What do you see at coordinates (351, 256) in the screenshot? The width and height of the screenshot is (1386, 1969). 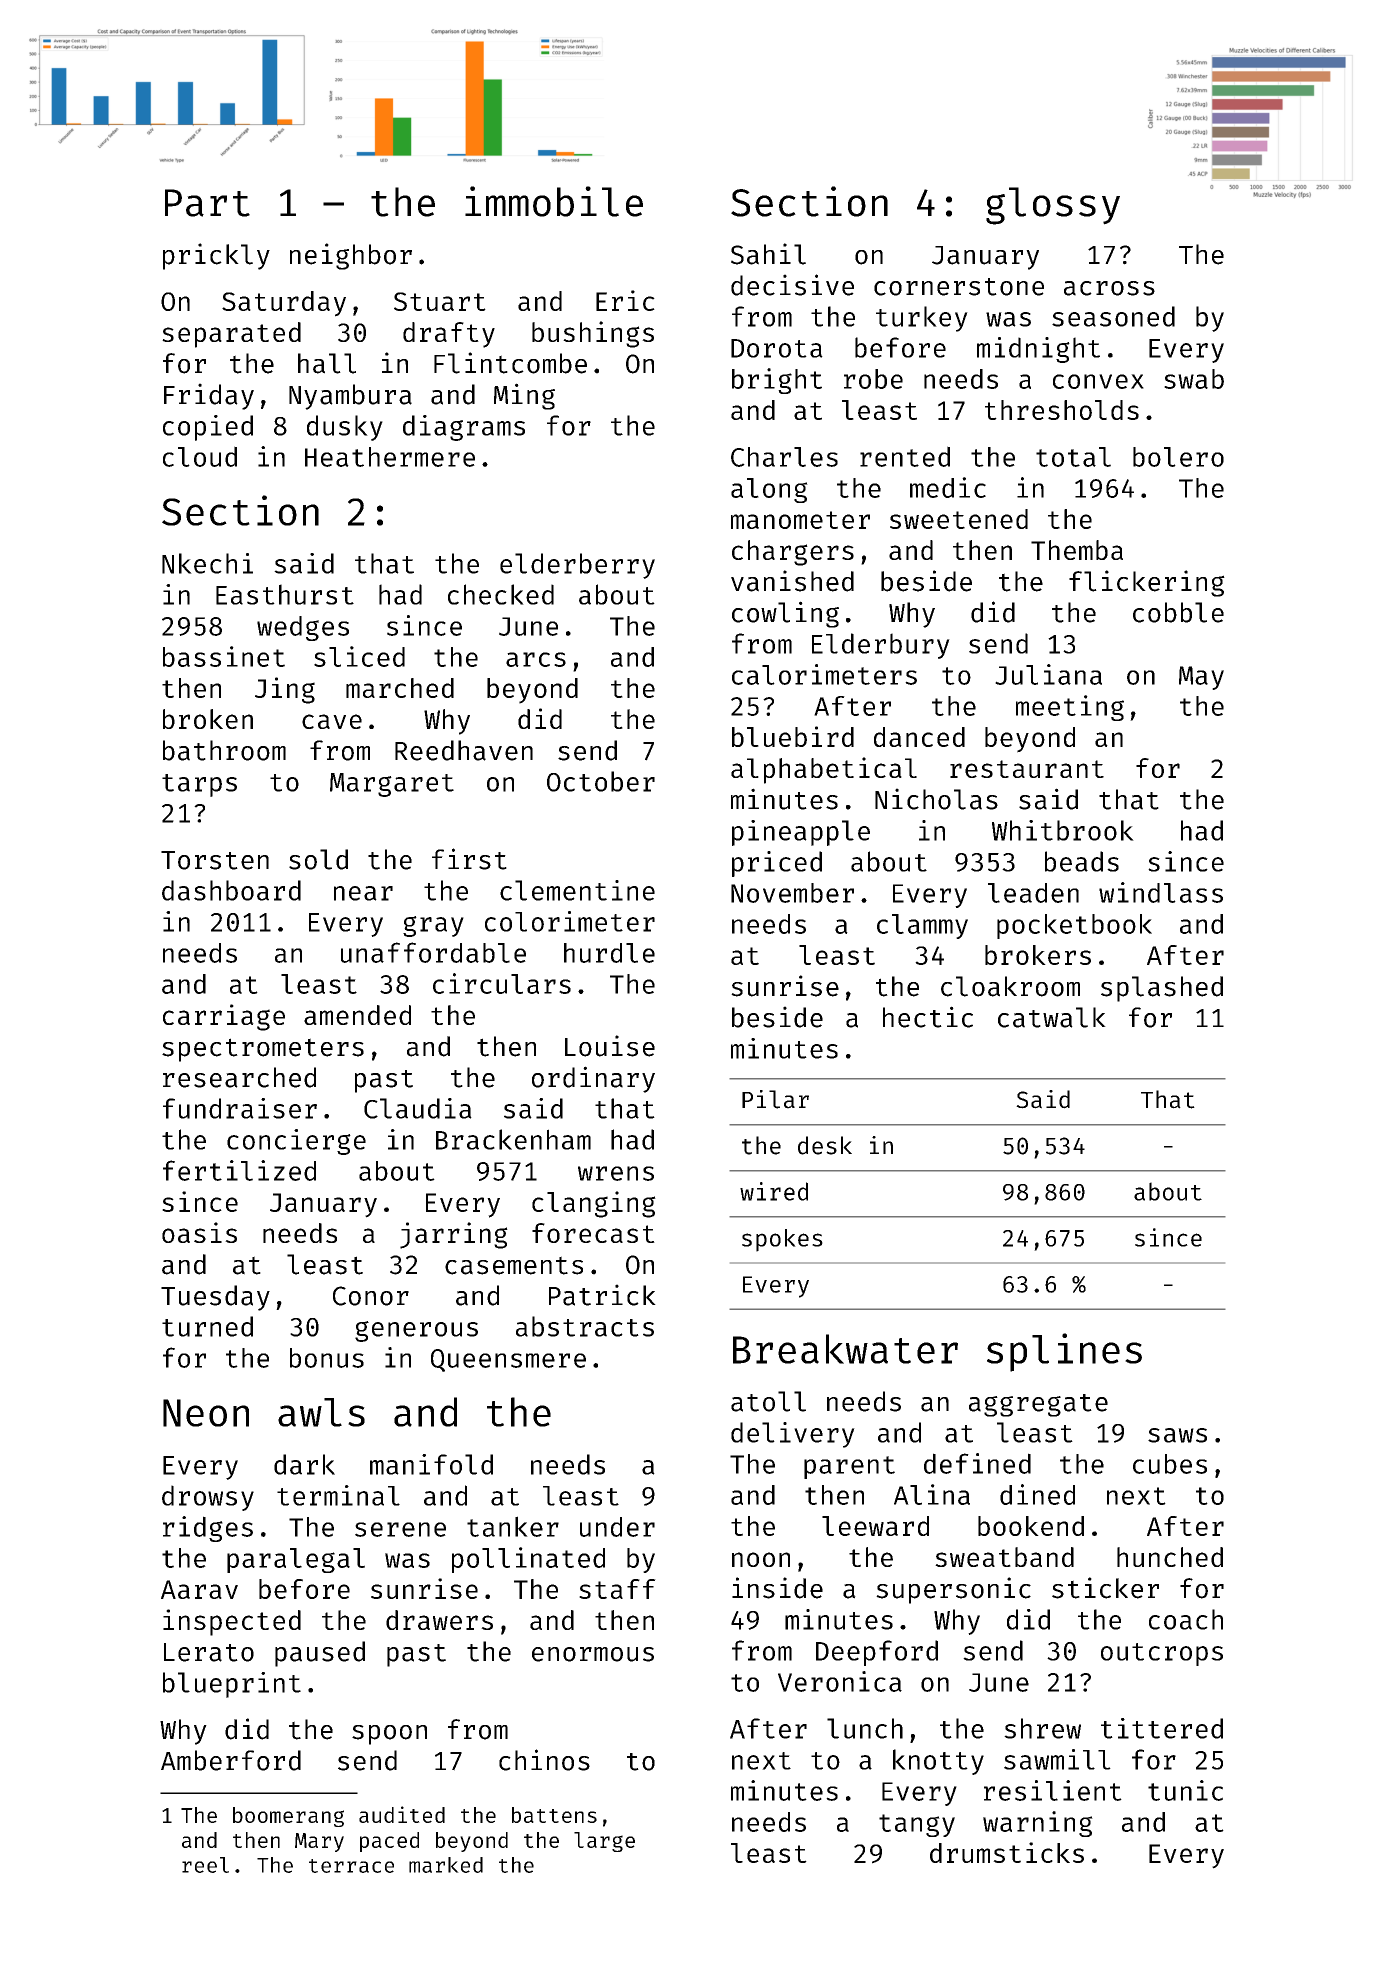 I see `neighbor` at bounding box center [351, 256].
